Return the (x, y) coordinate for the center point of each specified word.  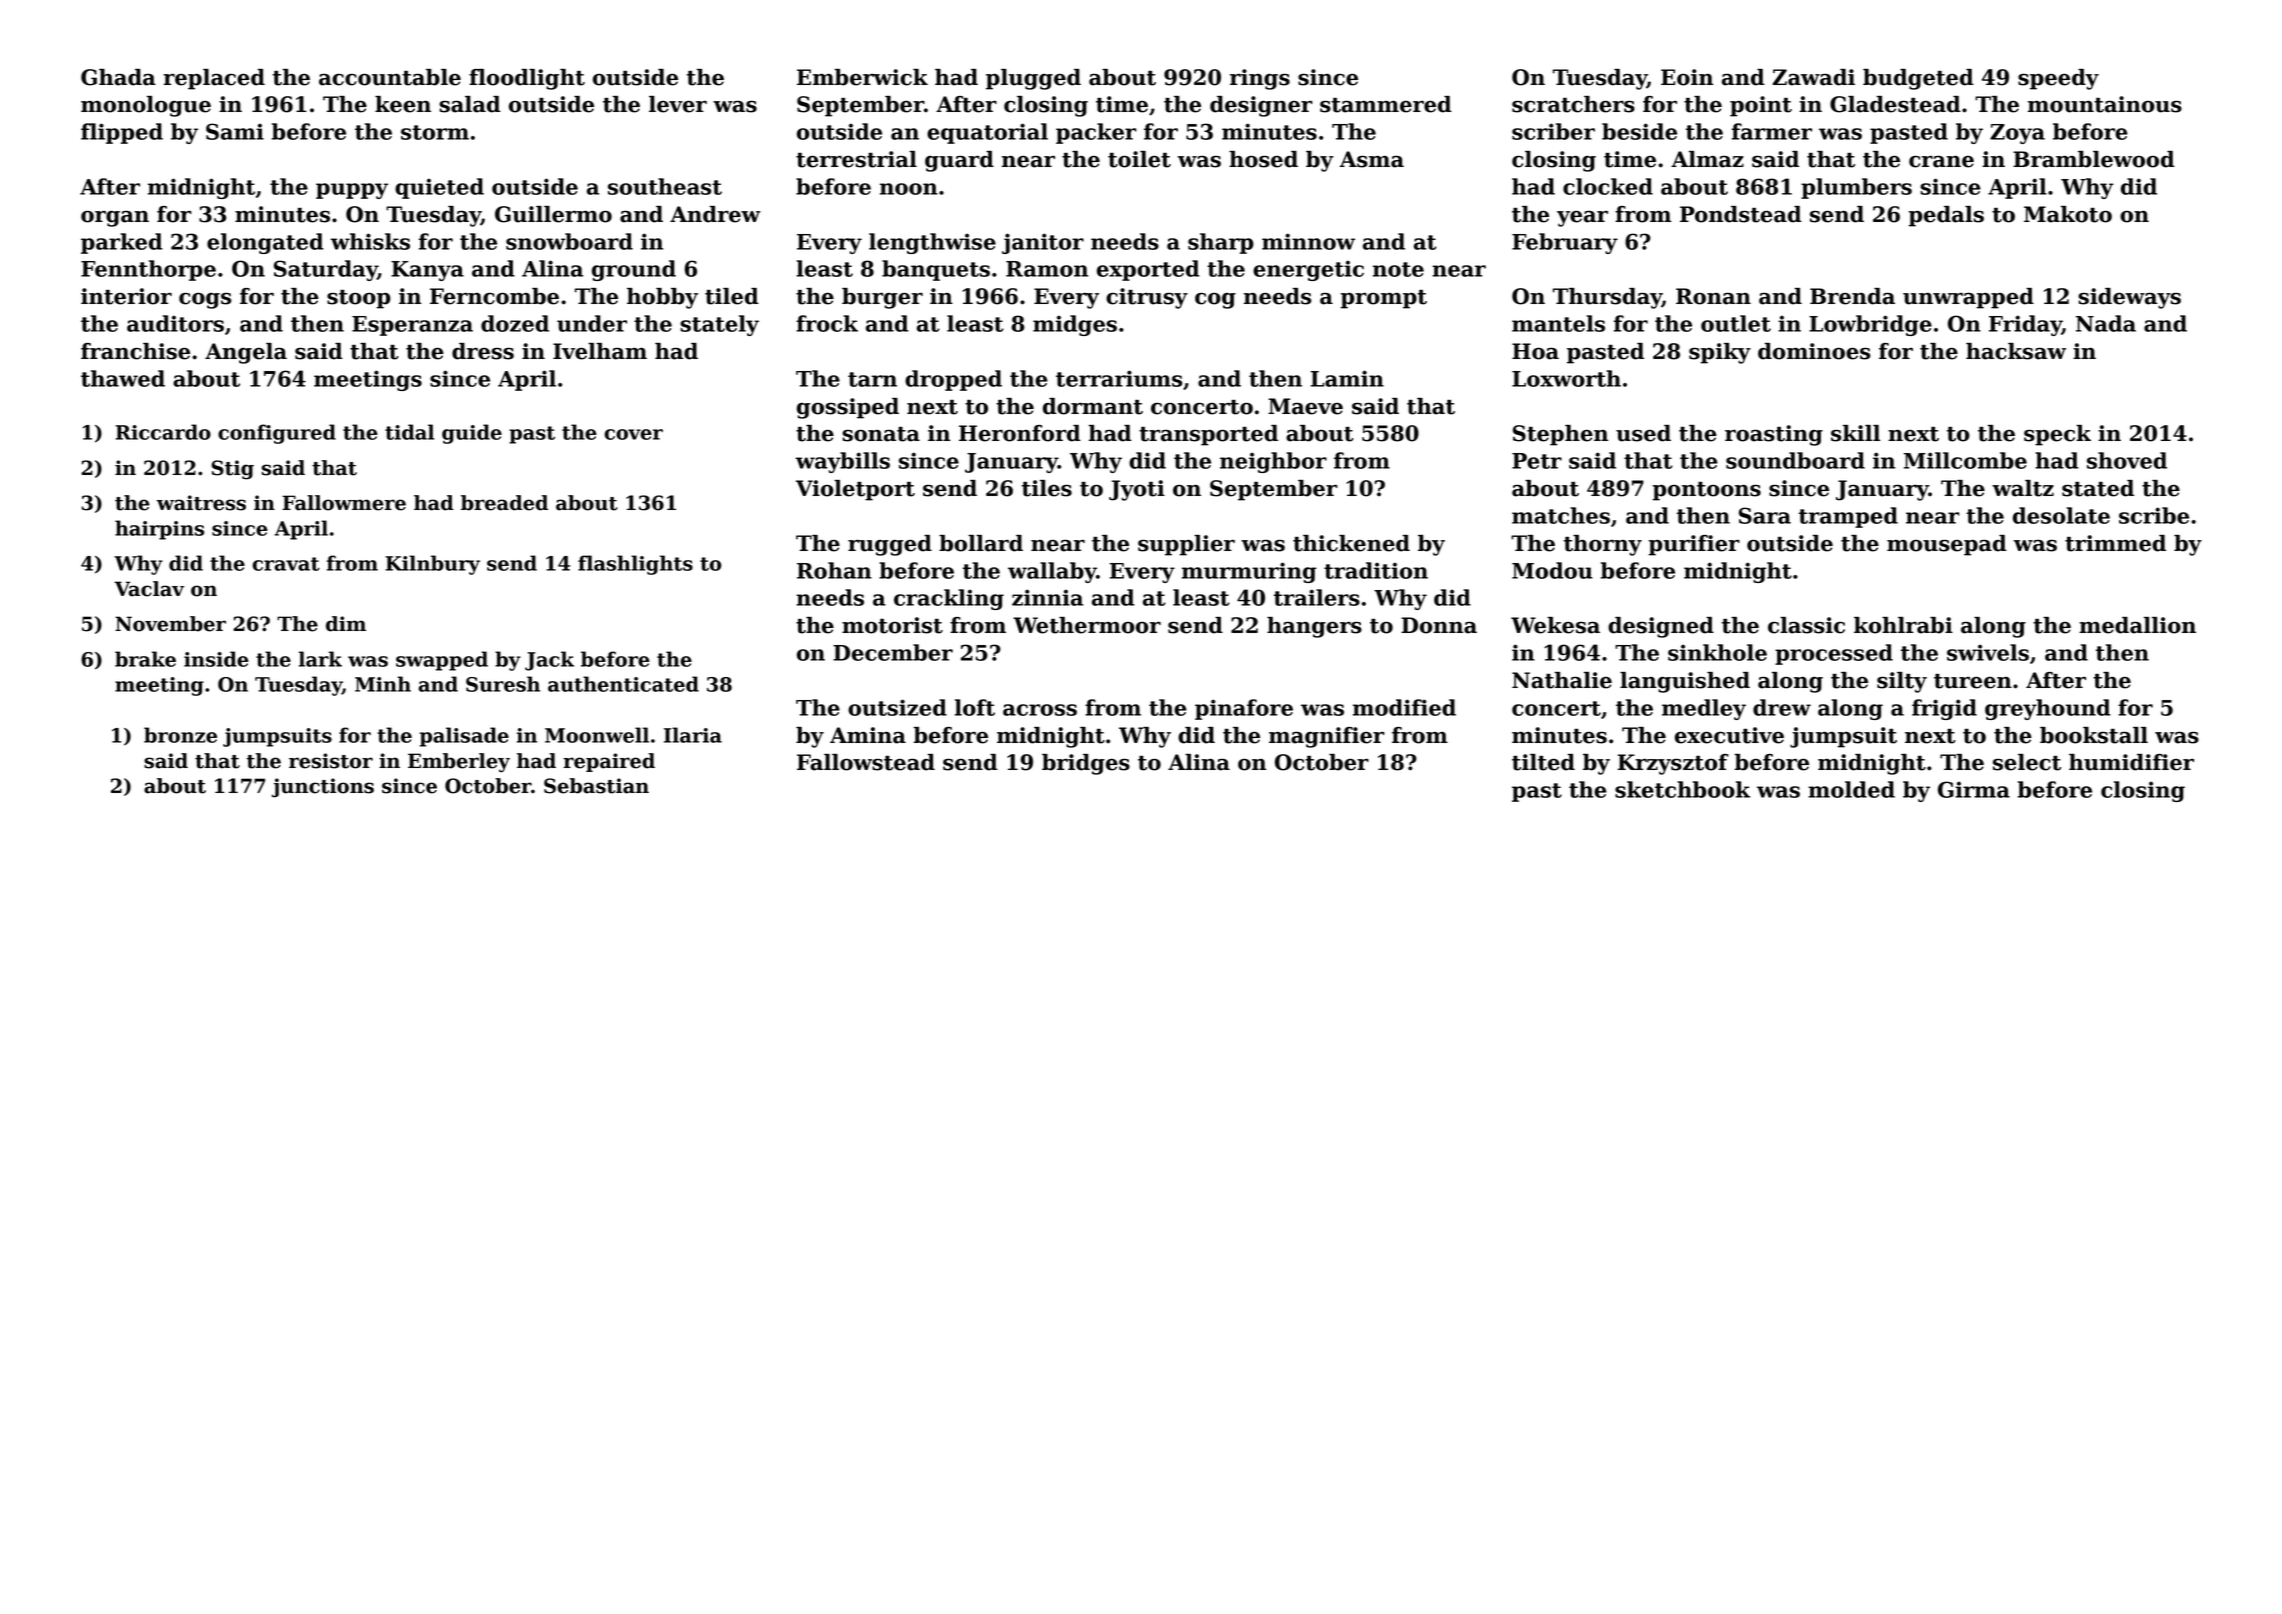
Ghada (118, 77)
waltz (2023, 488)
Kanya (427, 271)
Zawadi (1813, 77)
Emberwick (862, 77)
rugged (890, 545)
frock (827, 323)
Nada (2106, 323)
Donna (1439, 625)
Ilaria (693, 735)
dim (346, 624)
